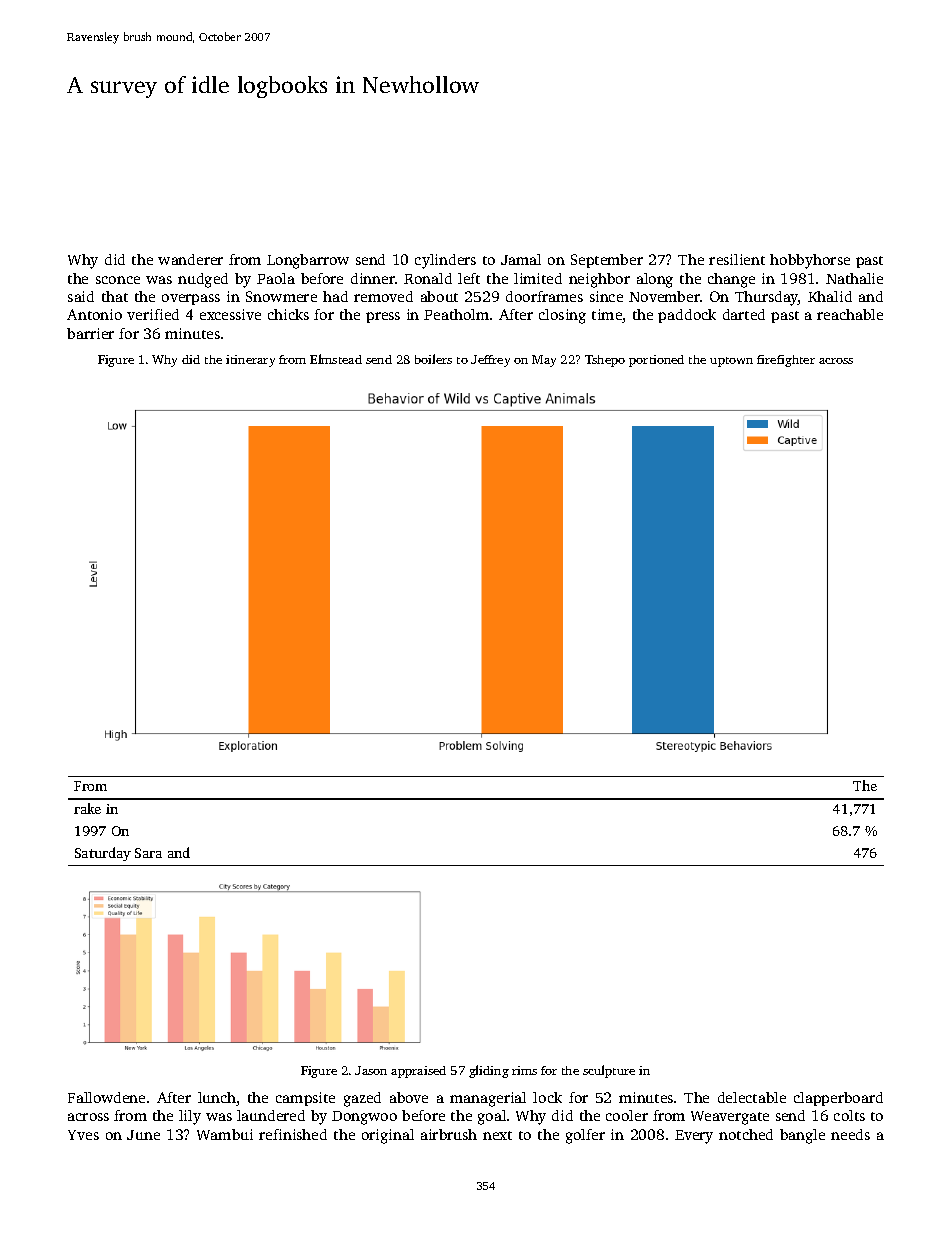 This document has height=1233, width=952. What do you see at coordinates (737, 259) in the document?
I see `resilient` at bounding box center [737, 259].
